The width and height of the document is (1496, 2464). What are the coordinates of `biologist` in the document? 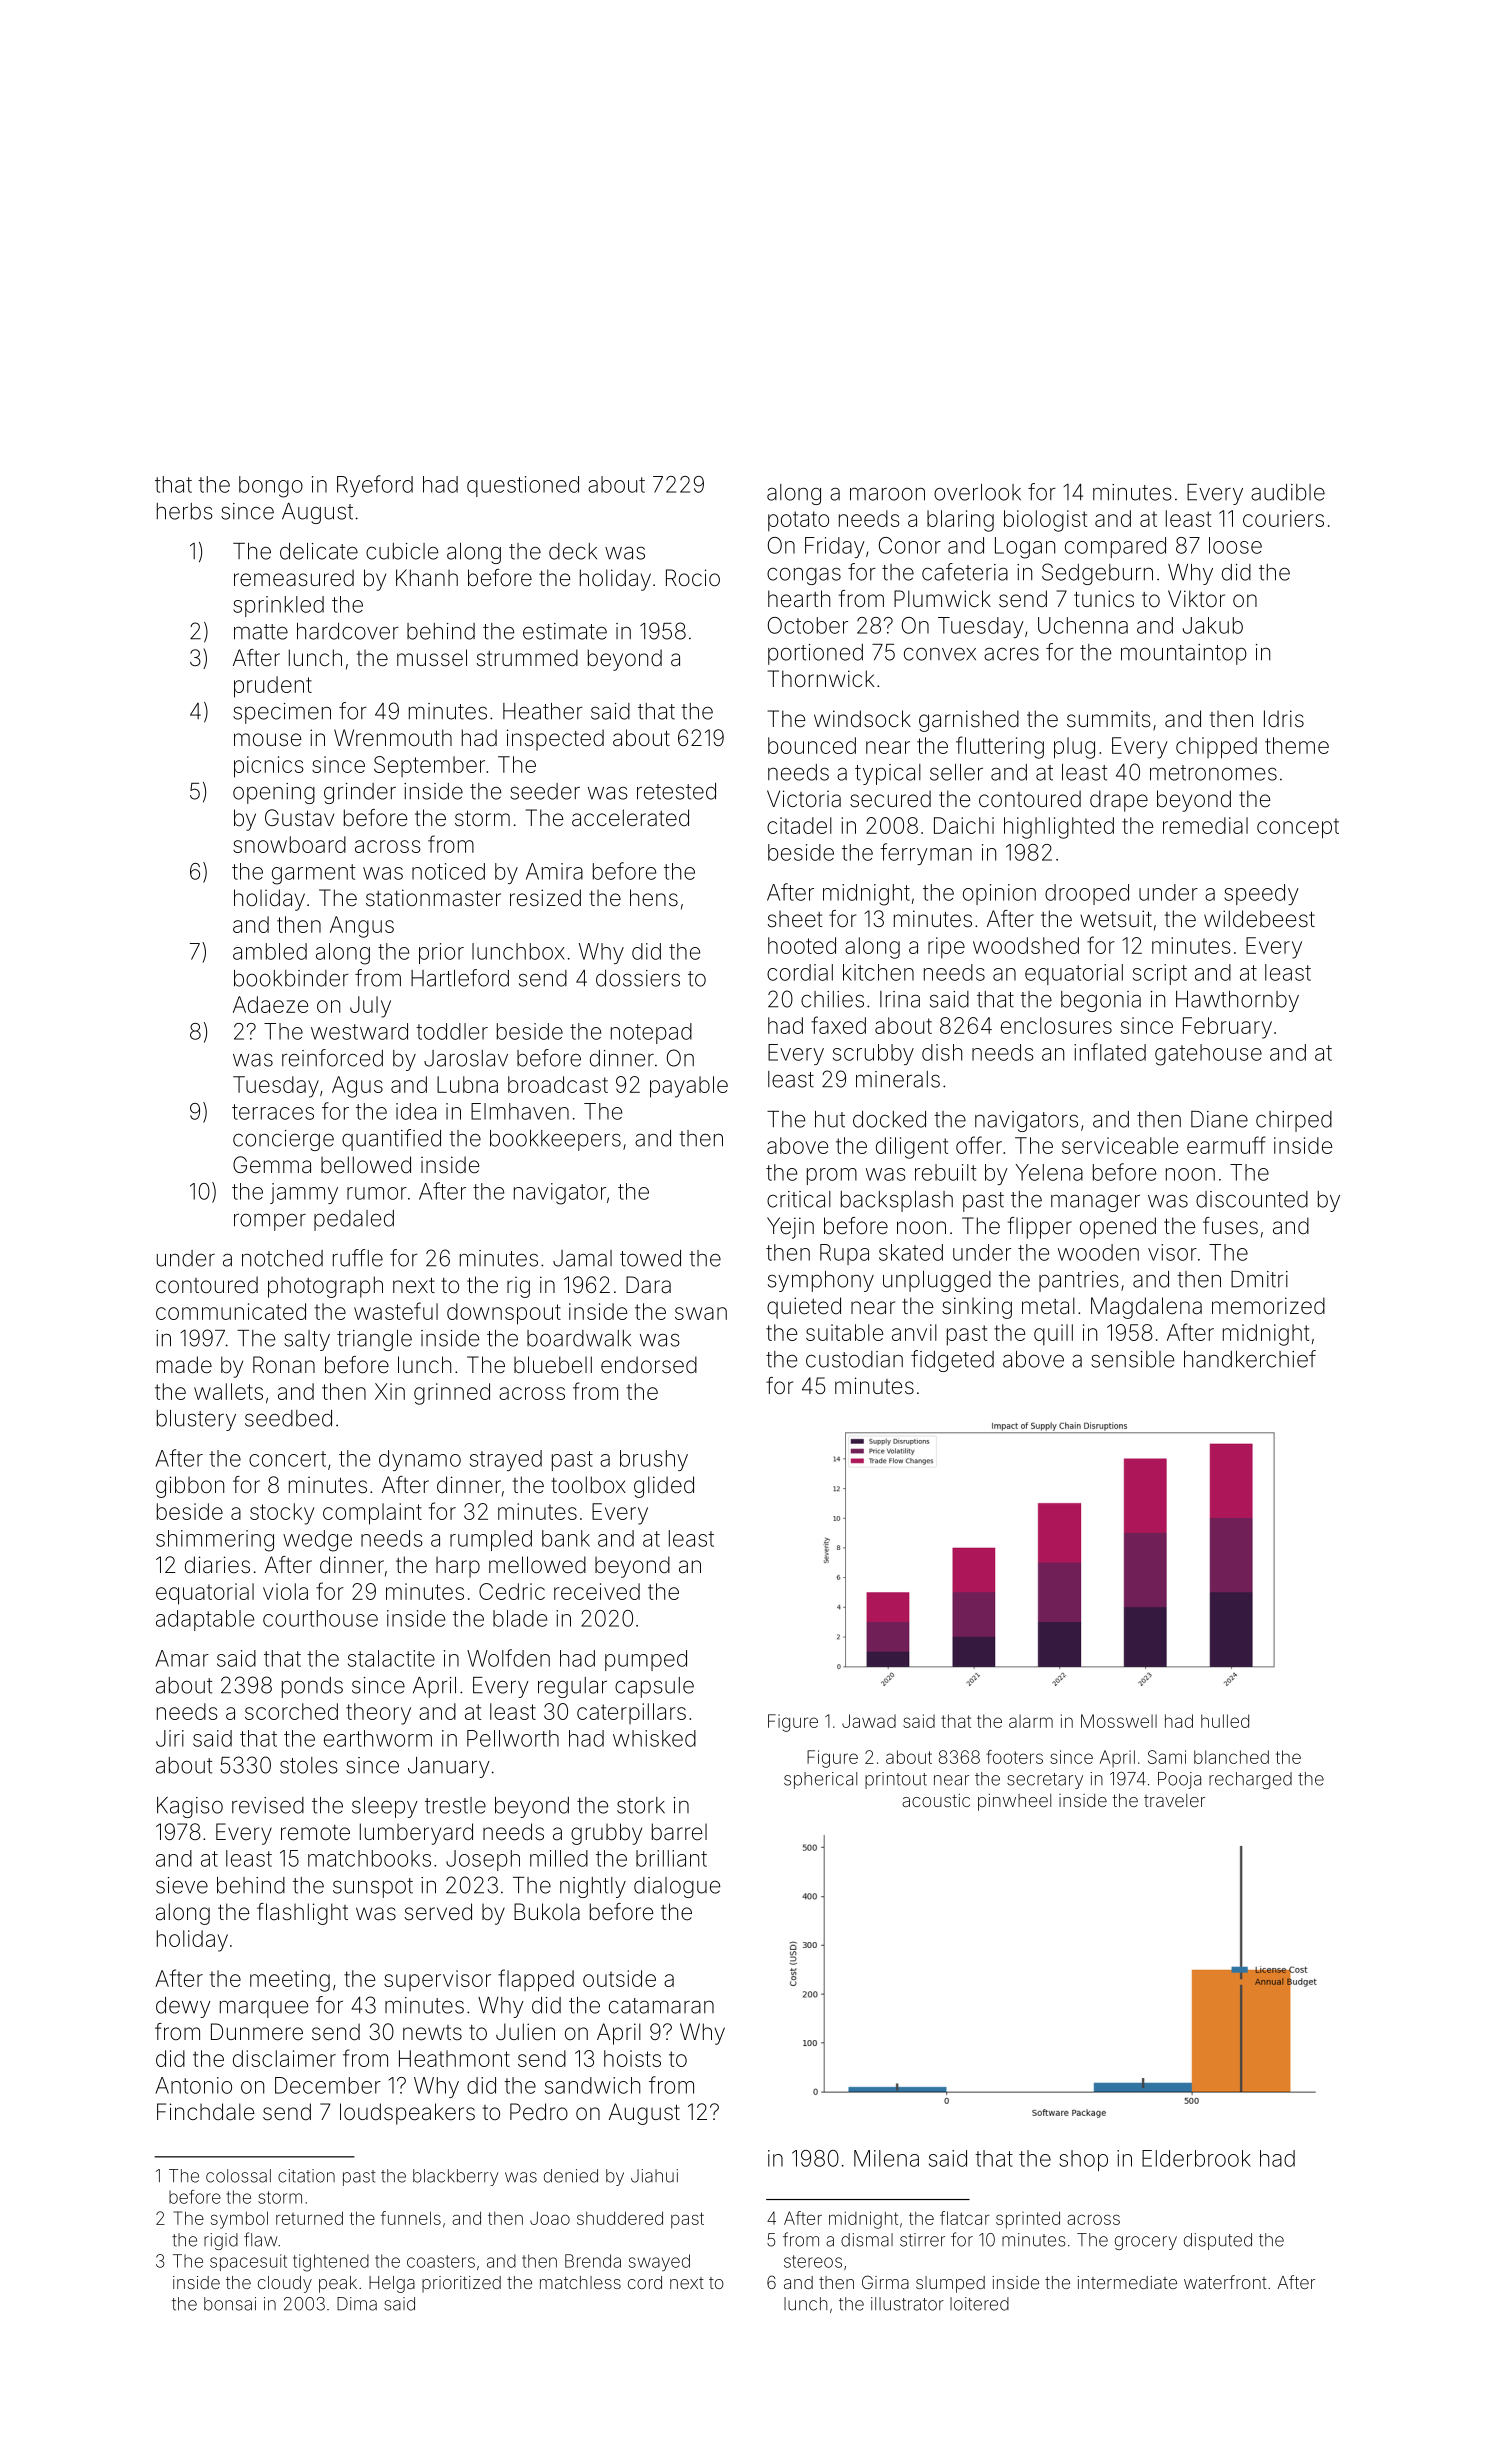 It's located at (1045, 521).
